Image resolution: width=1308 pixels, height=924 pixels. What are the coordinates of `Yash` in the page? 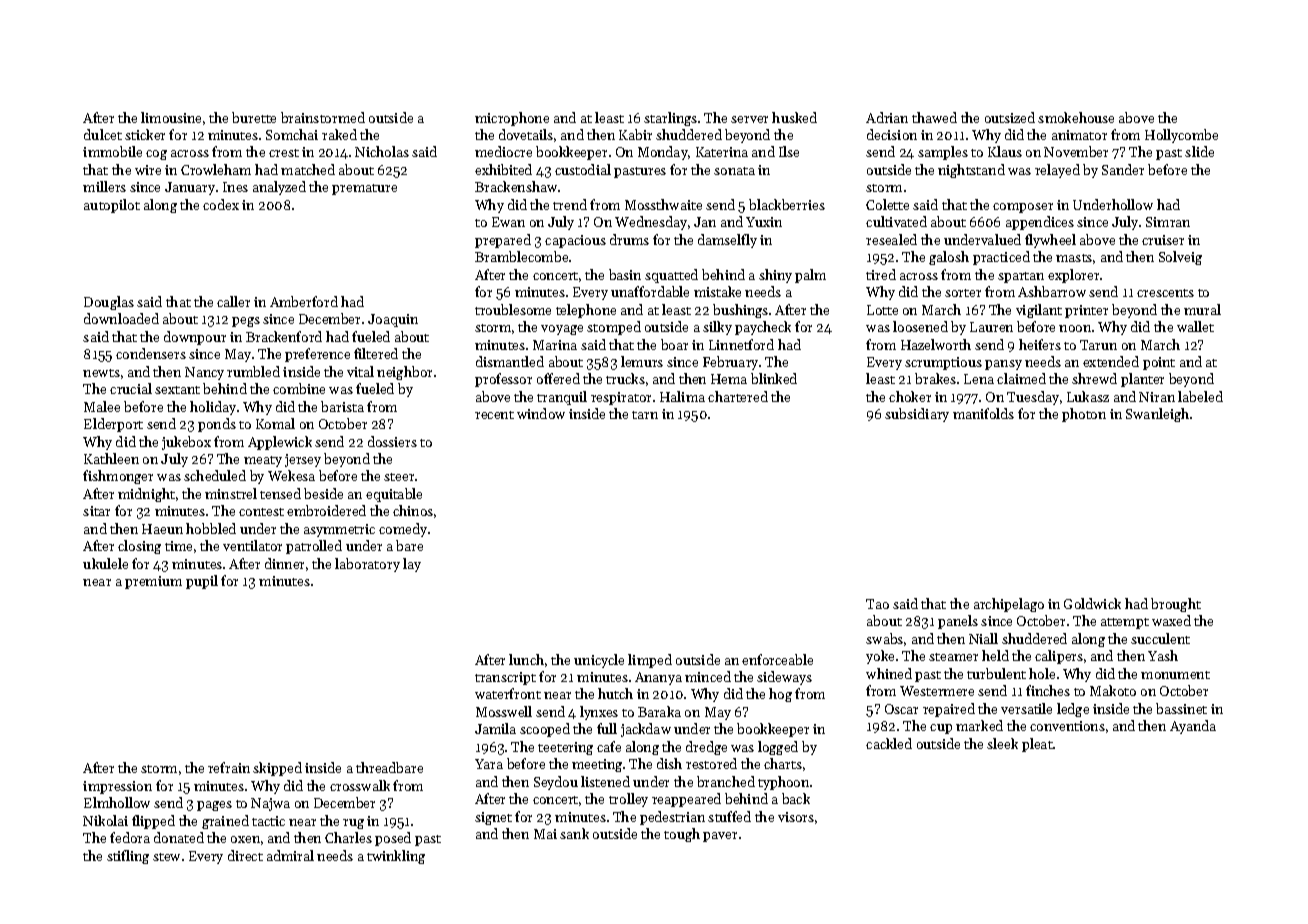 It's located at (1163, 655).
